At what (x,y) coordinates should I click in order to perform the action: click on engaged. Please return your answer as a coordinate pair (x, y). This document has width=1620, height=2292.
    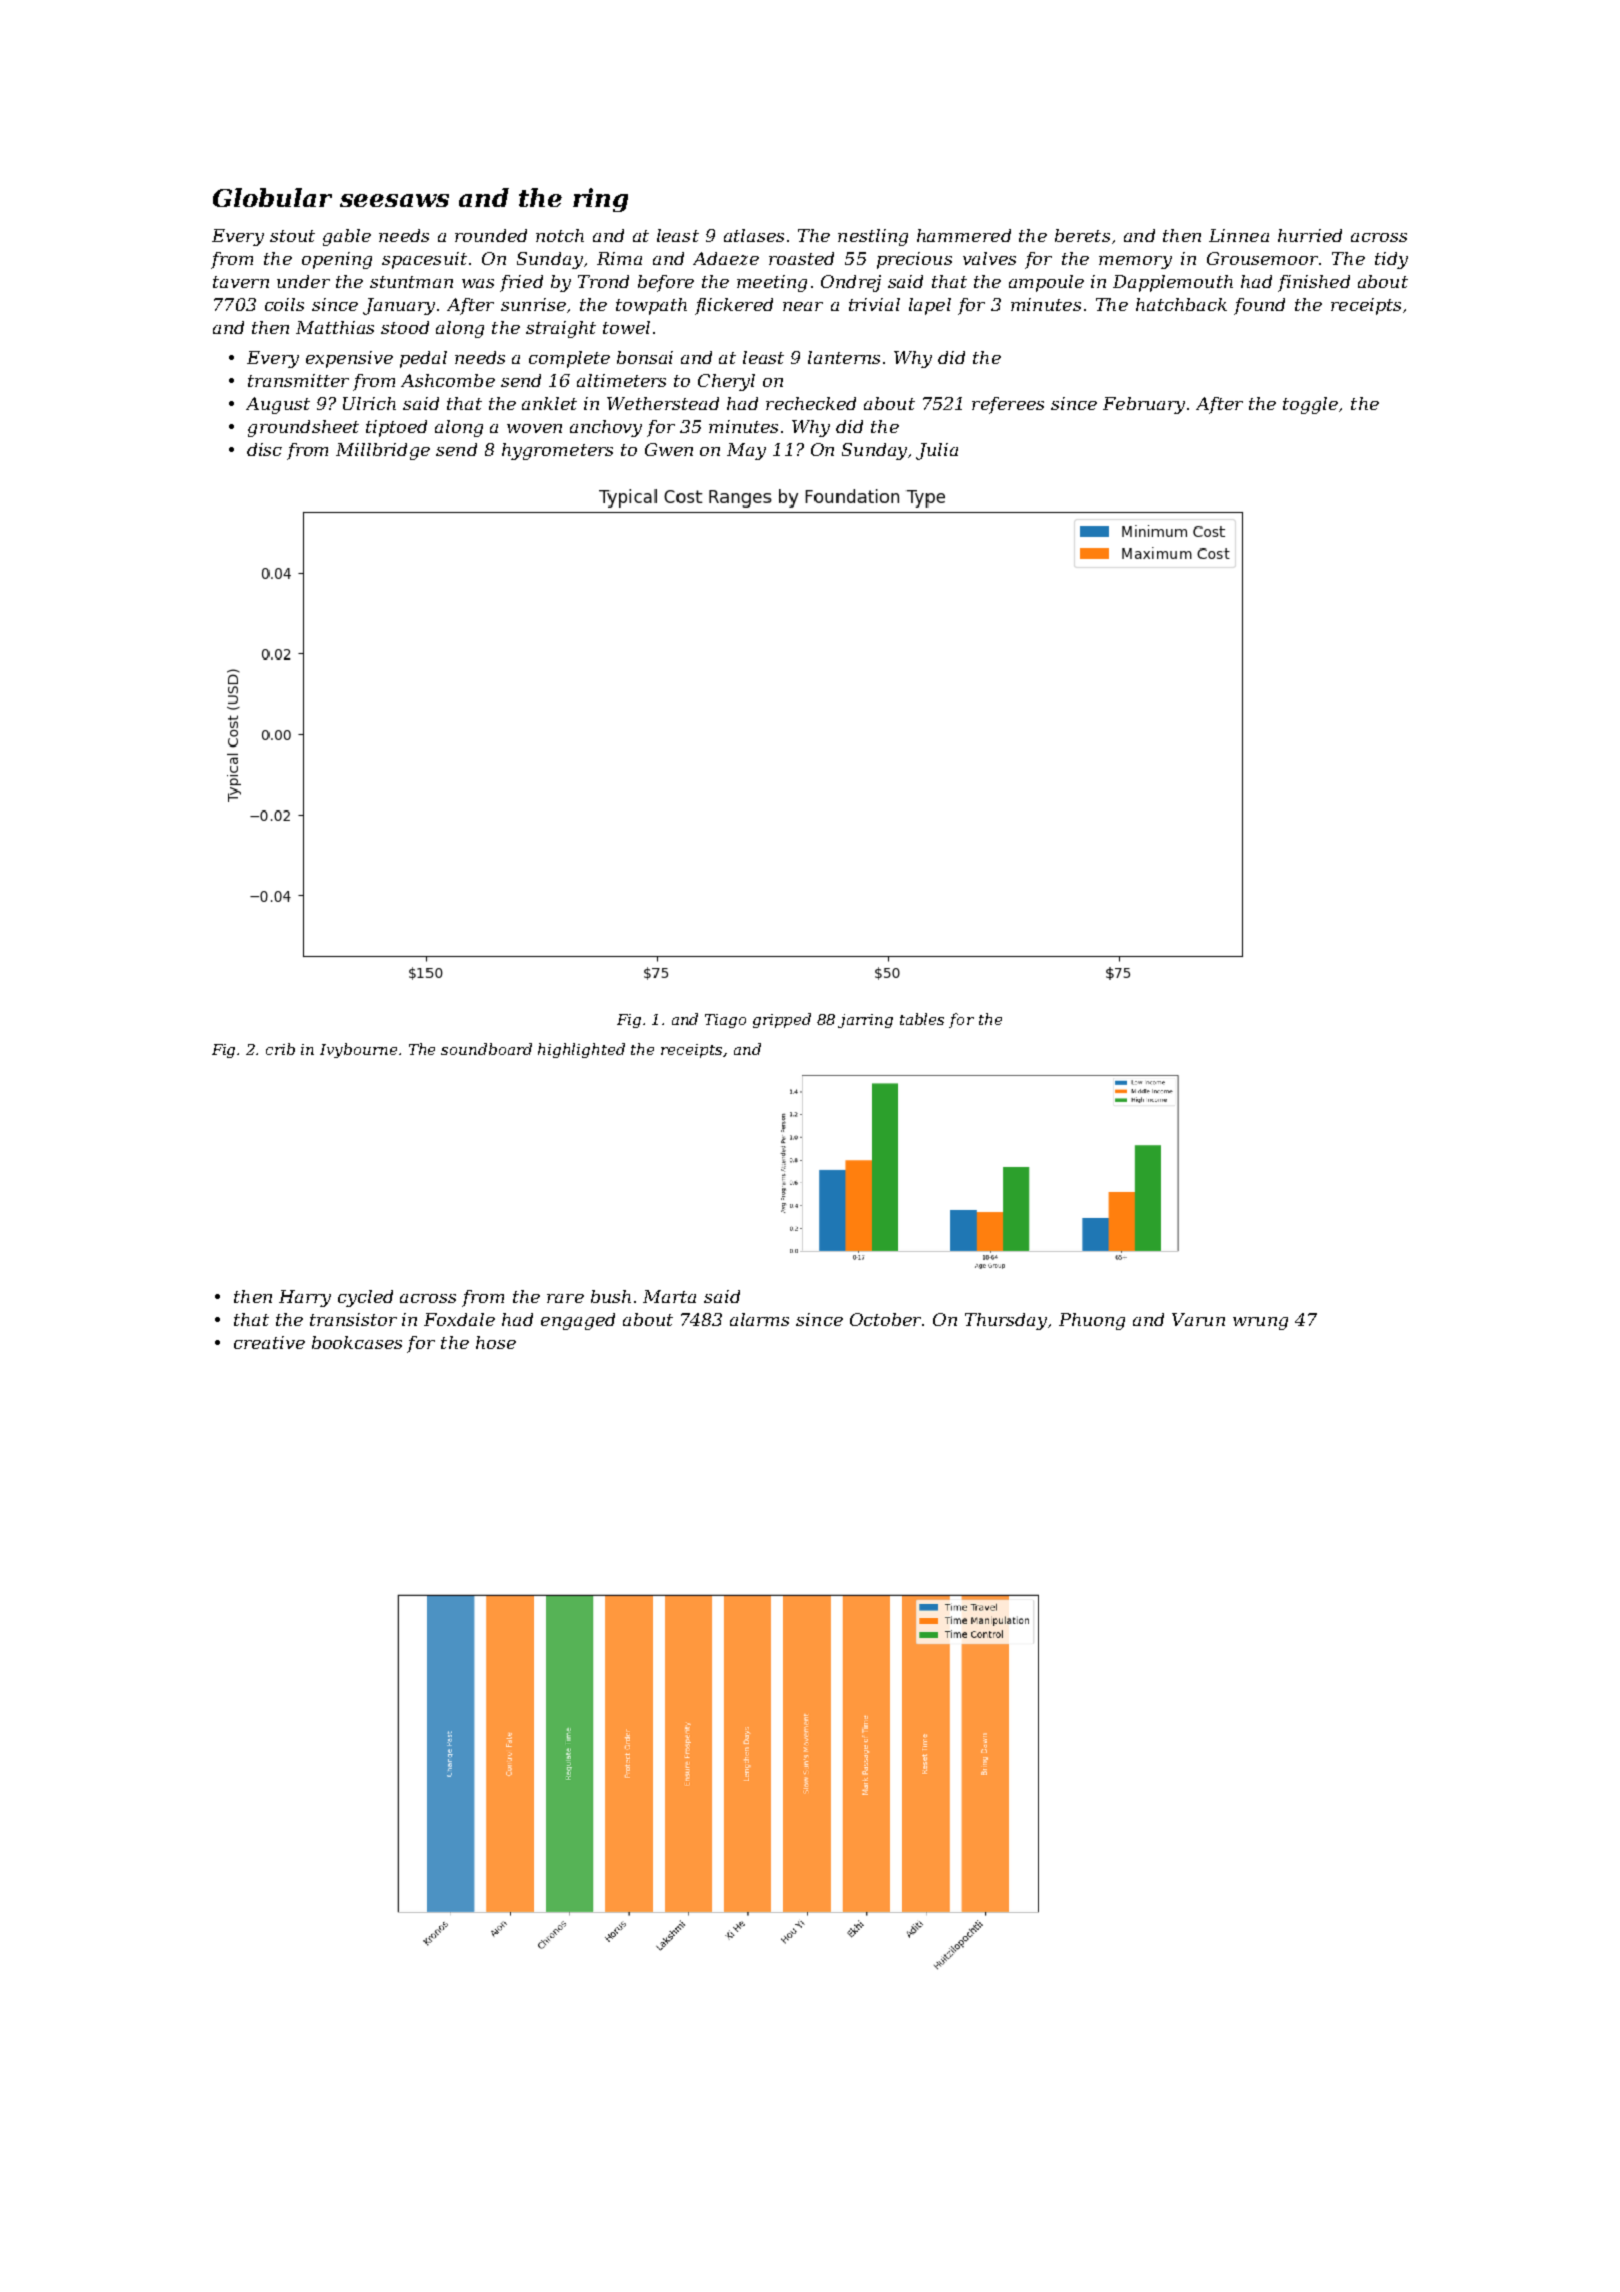
    Looking at the image, I should click on (578, 1321).
